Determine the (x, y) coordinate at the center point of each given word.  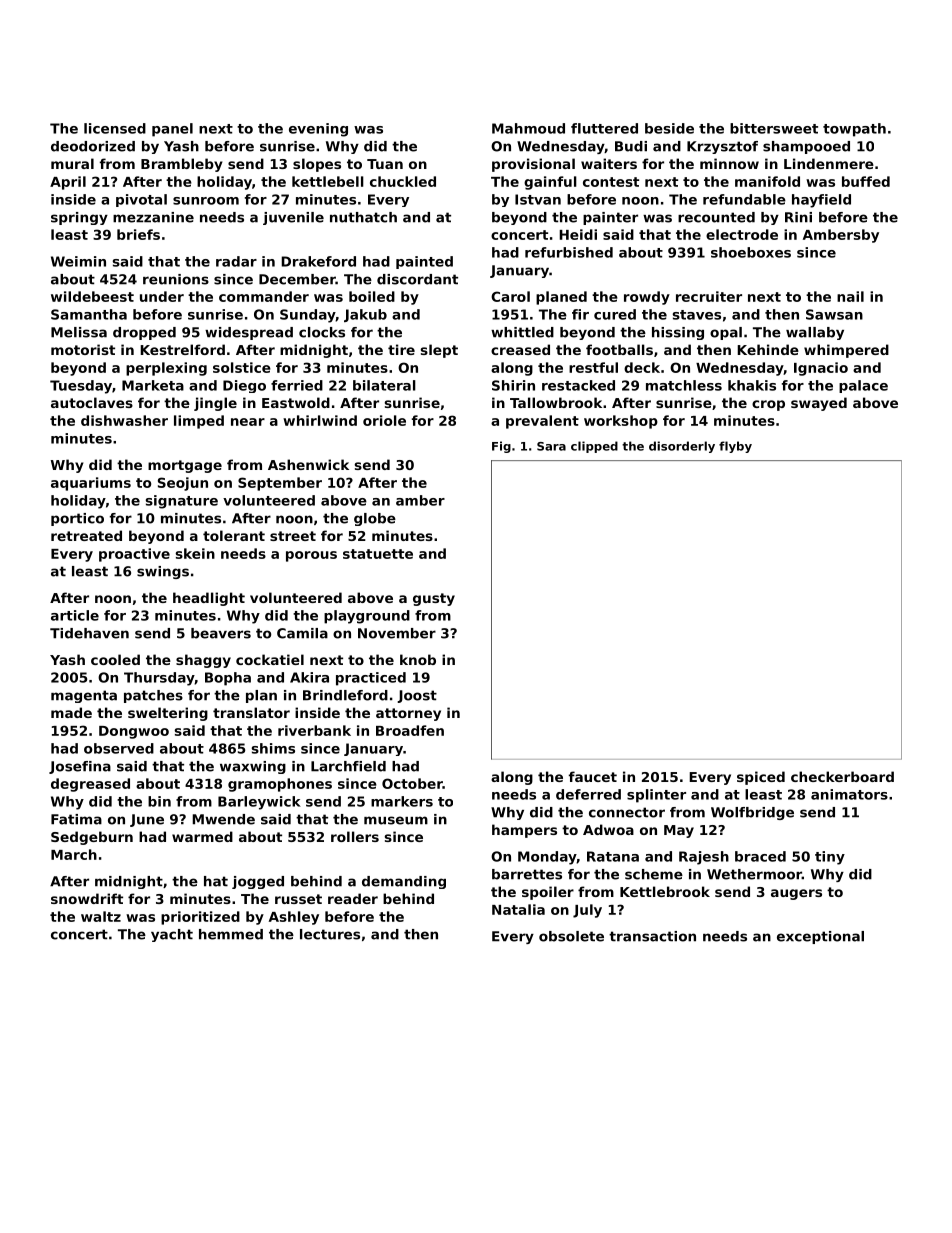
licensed (115, 128)
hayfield (821, 201)
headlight (209, 599)
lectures (330, 934)
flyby (735, 447)
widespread (249, 333)
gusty (434, 599)
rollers (355, 836)
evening (318, 130)
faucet (593, 776)
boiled (372, 296)
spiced (761, 778)
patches (153, 696)
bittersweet (774, 128)
